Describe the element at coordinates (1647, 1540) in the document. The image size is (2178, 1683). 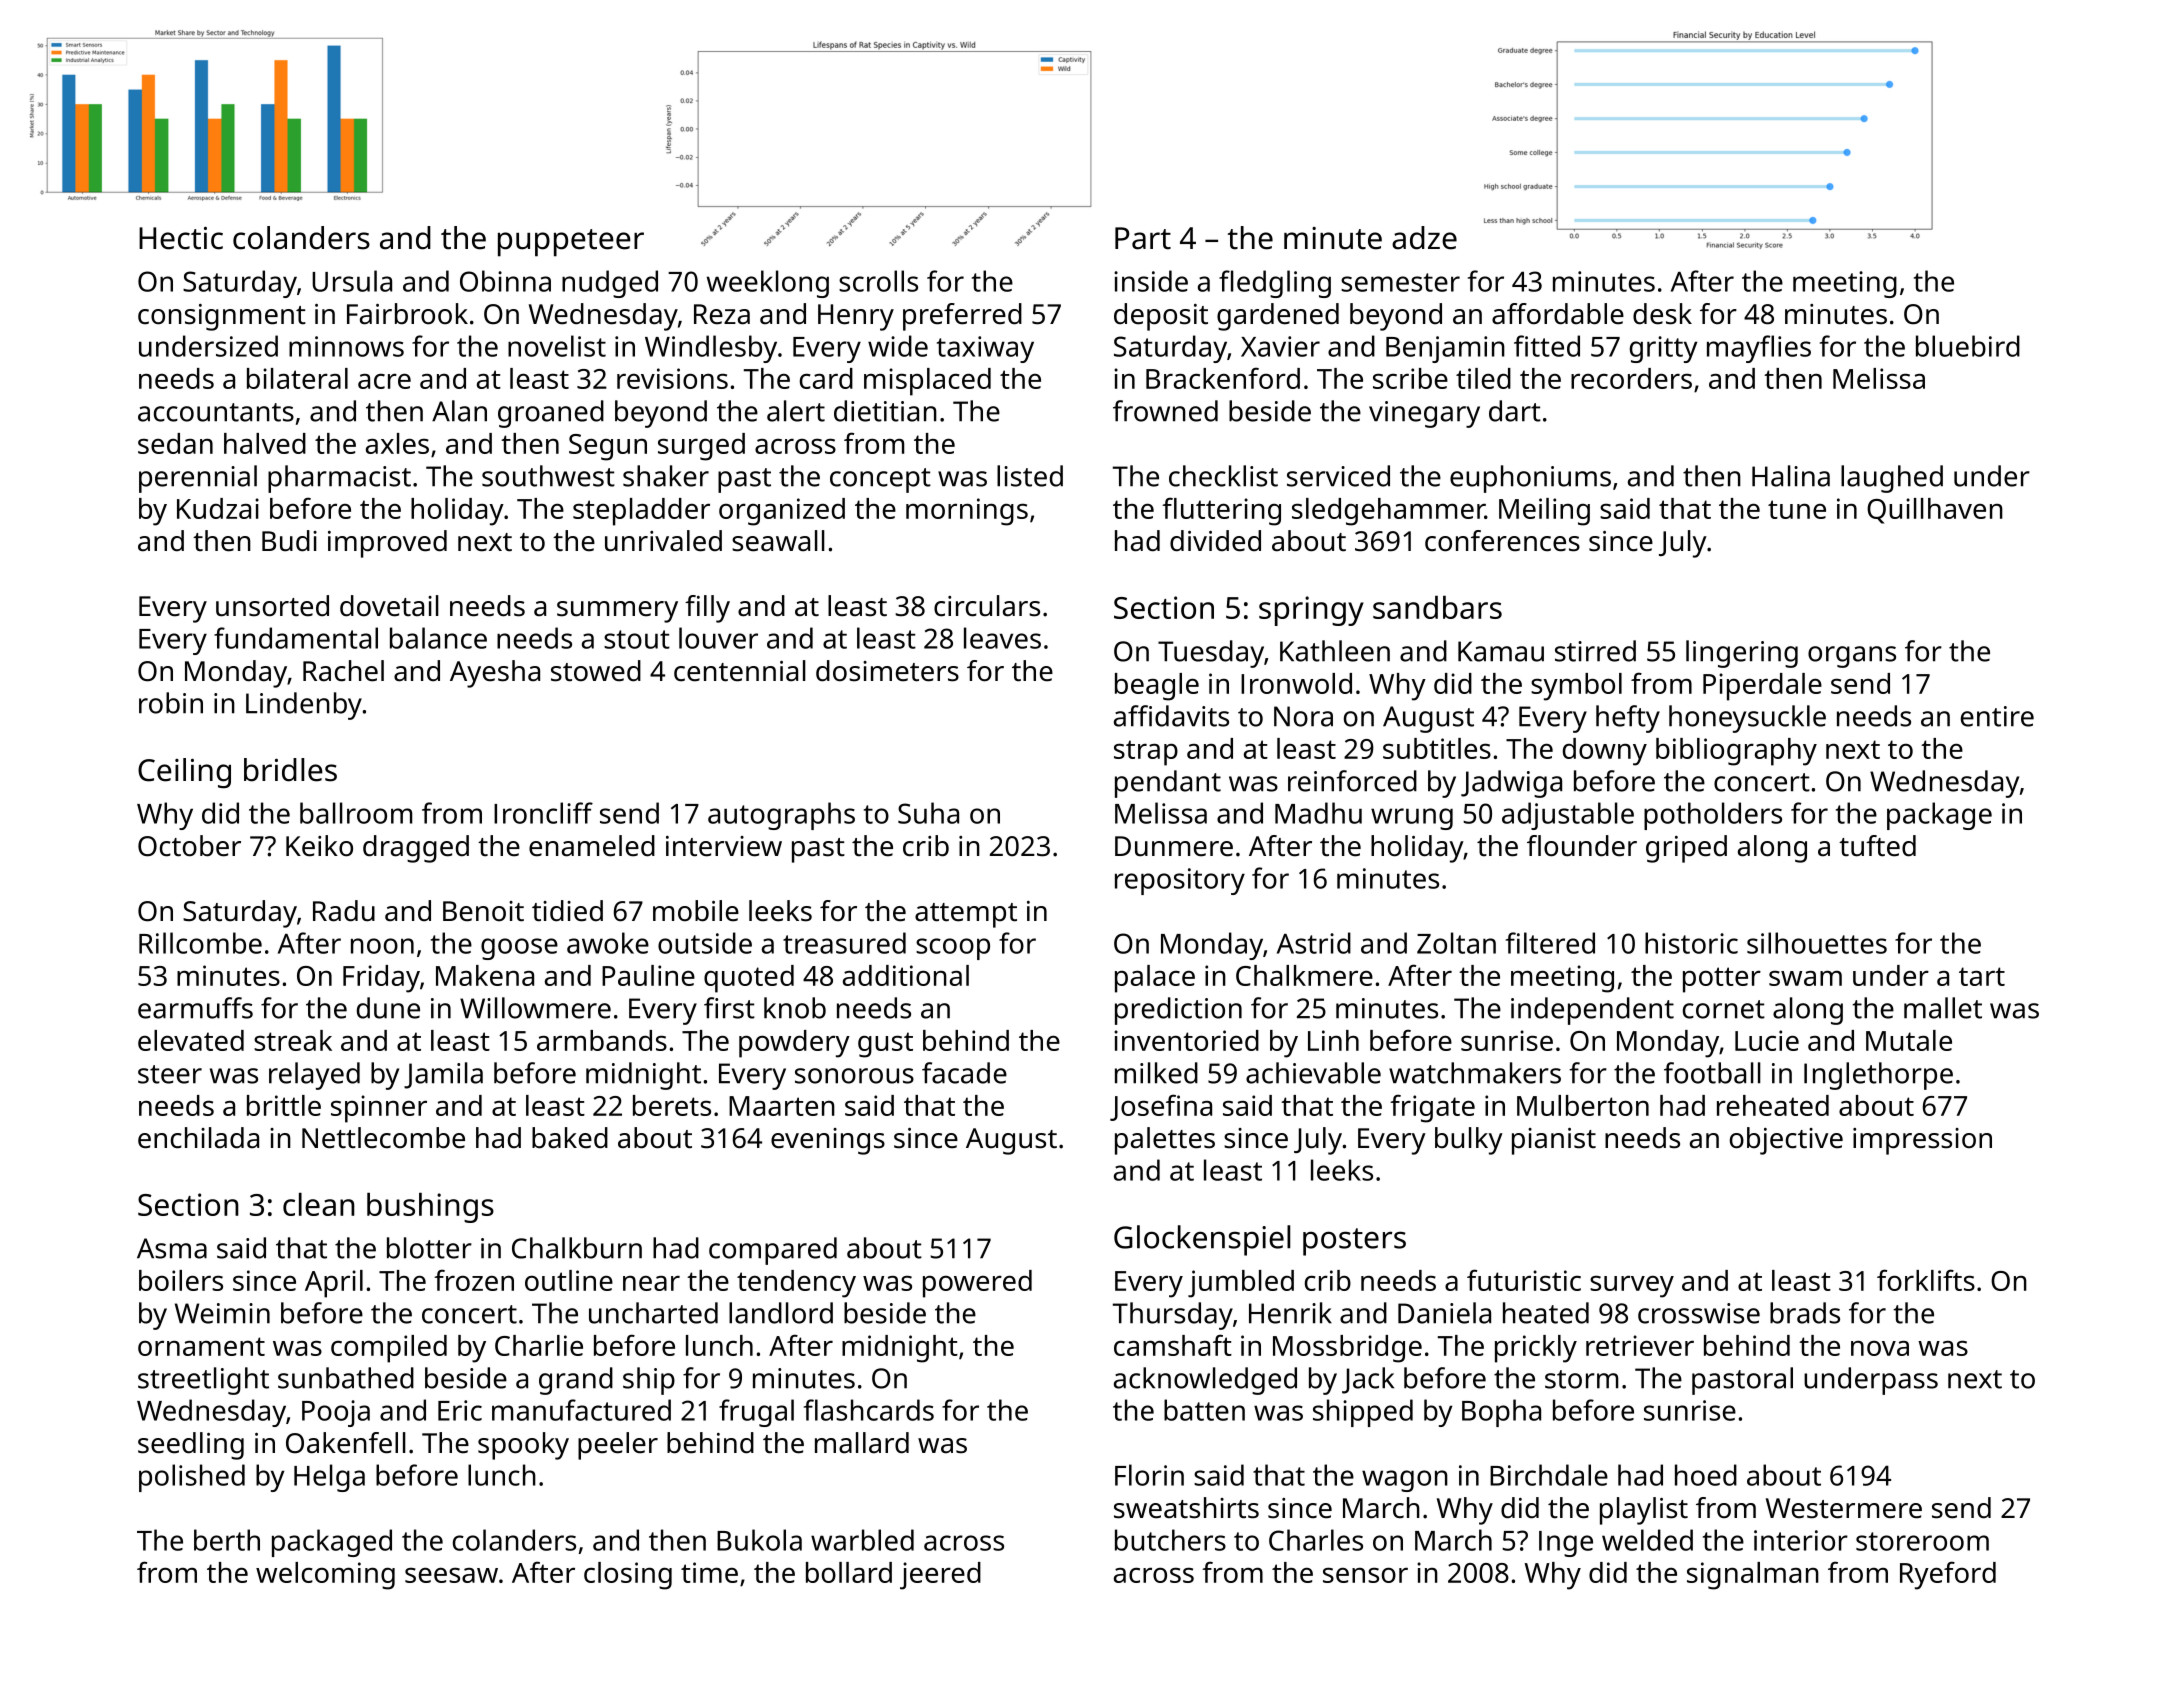
I see `welded` at that location.
